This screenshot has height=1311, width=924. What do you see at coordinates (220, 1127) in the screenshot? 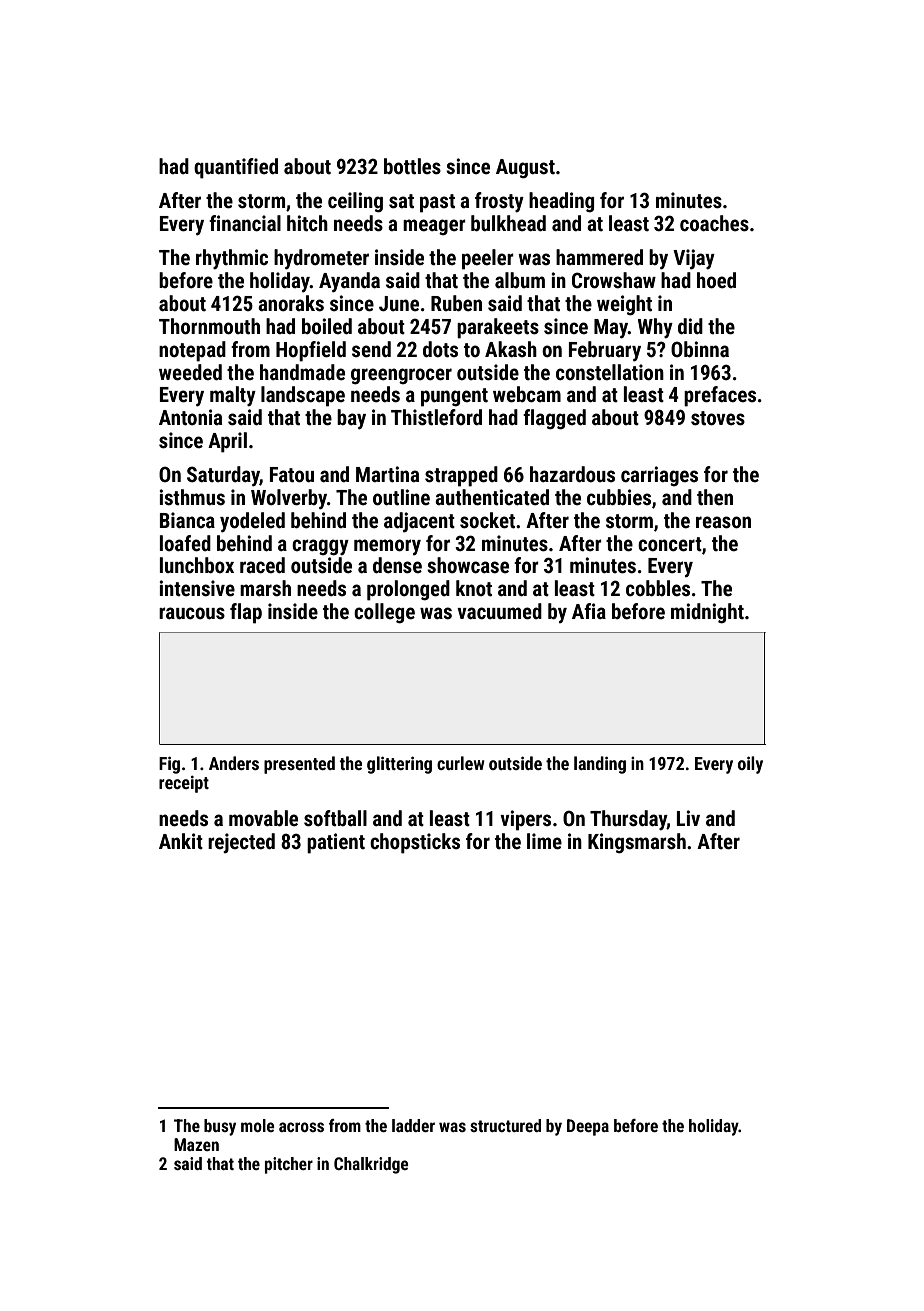
I see `busy` at bounding box center [220, 1127].
